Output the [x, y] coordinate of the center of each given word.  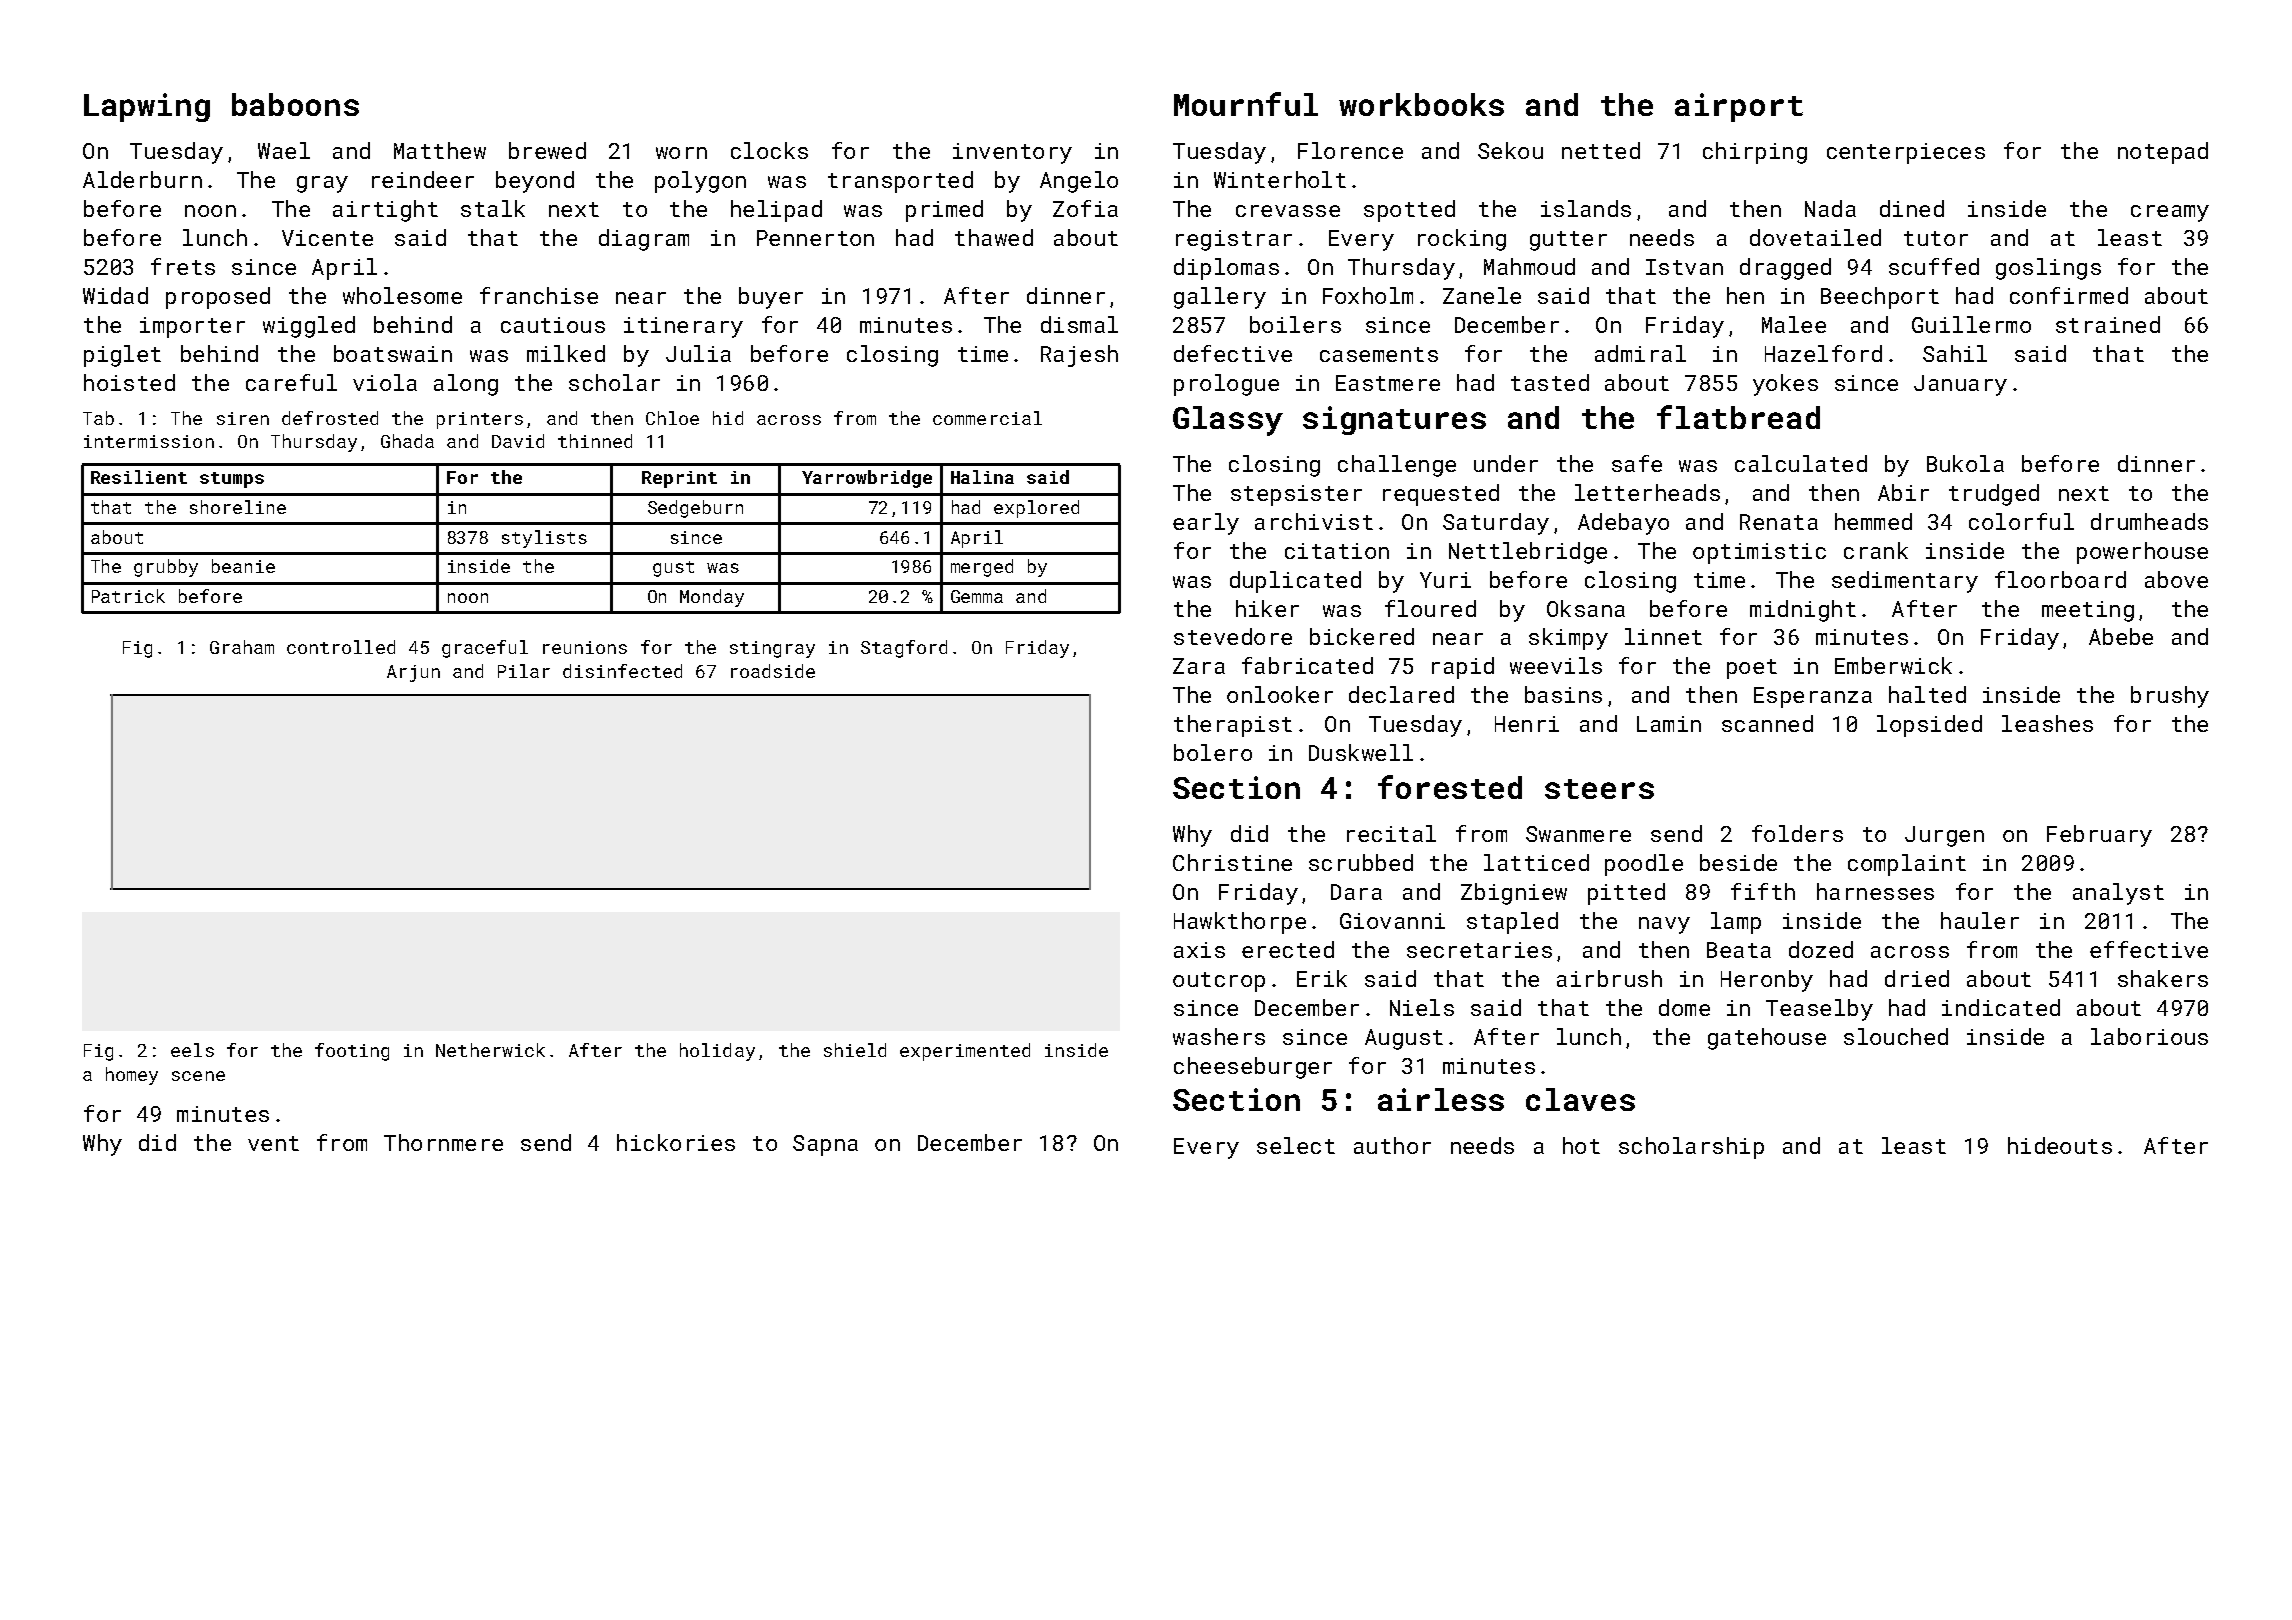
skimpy [1568, 639]
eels [192, 1050]
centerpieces [1906, 153]
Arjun [413, 673]
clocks [769, 150]
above [2176, 579]
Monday [712, 598]
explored [1036, 509]
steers [1599, 789]
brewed [547, 150]
